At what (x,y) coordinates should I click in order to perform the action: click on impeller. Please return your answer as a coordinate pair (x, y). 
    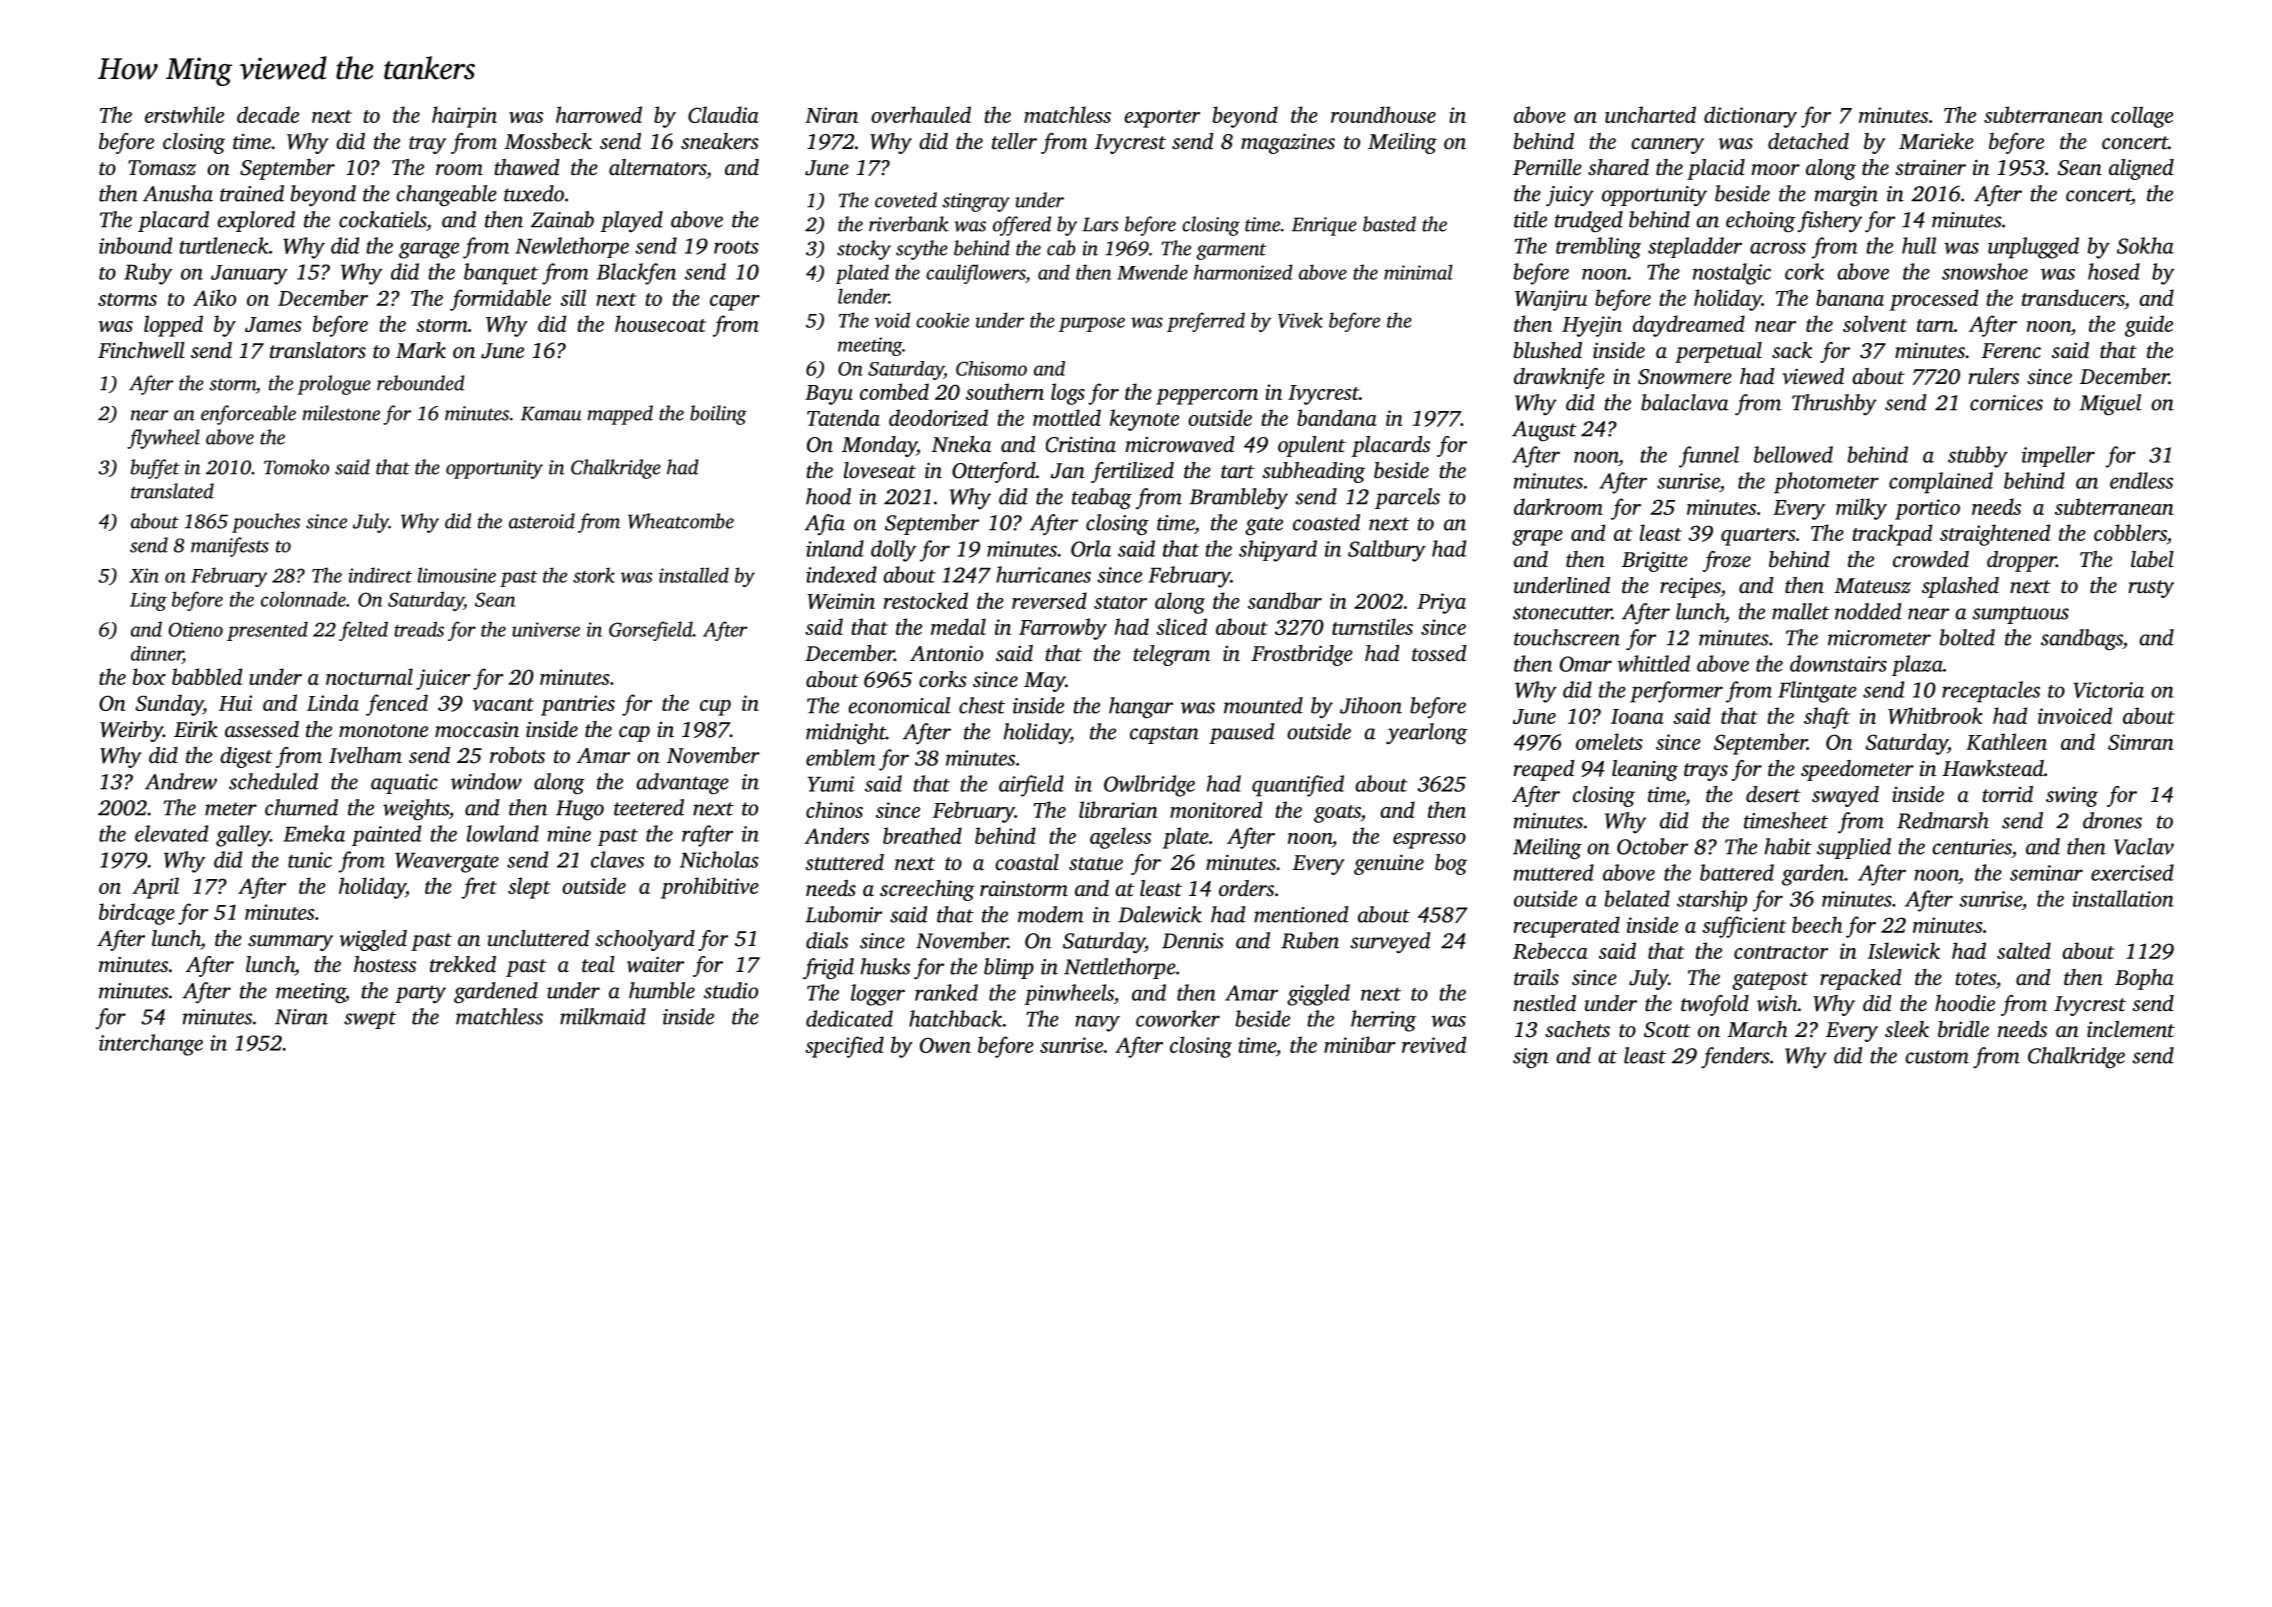
    Looking at the image, I should click on (2058, 456).
